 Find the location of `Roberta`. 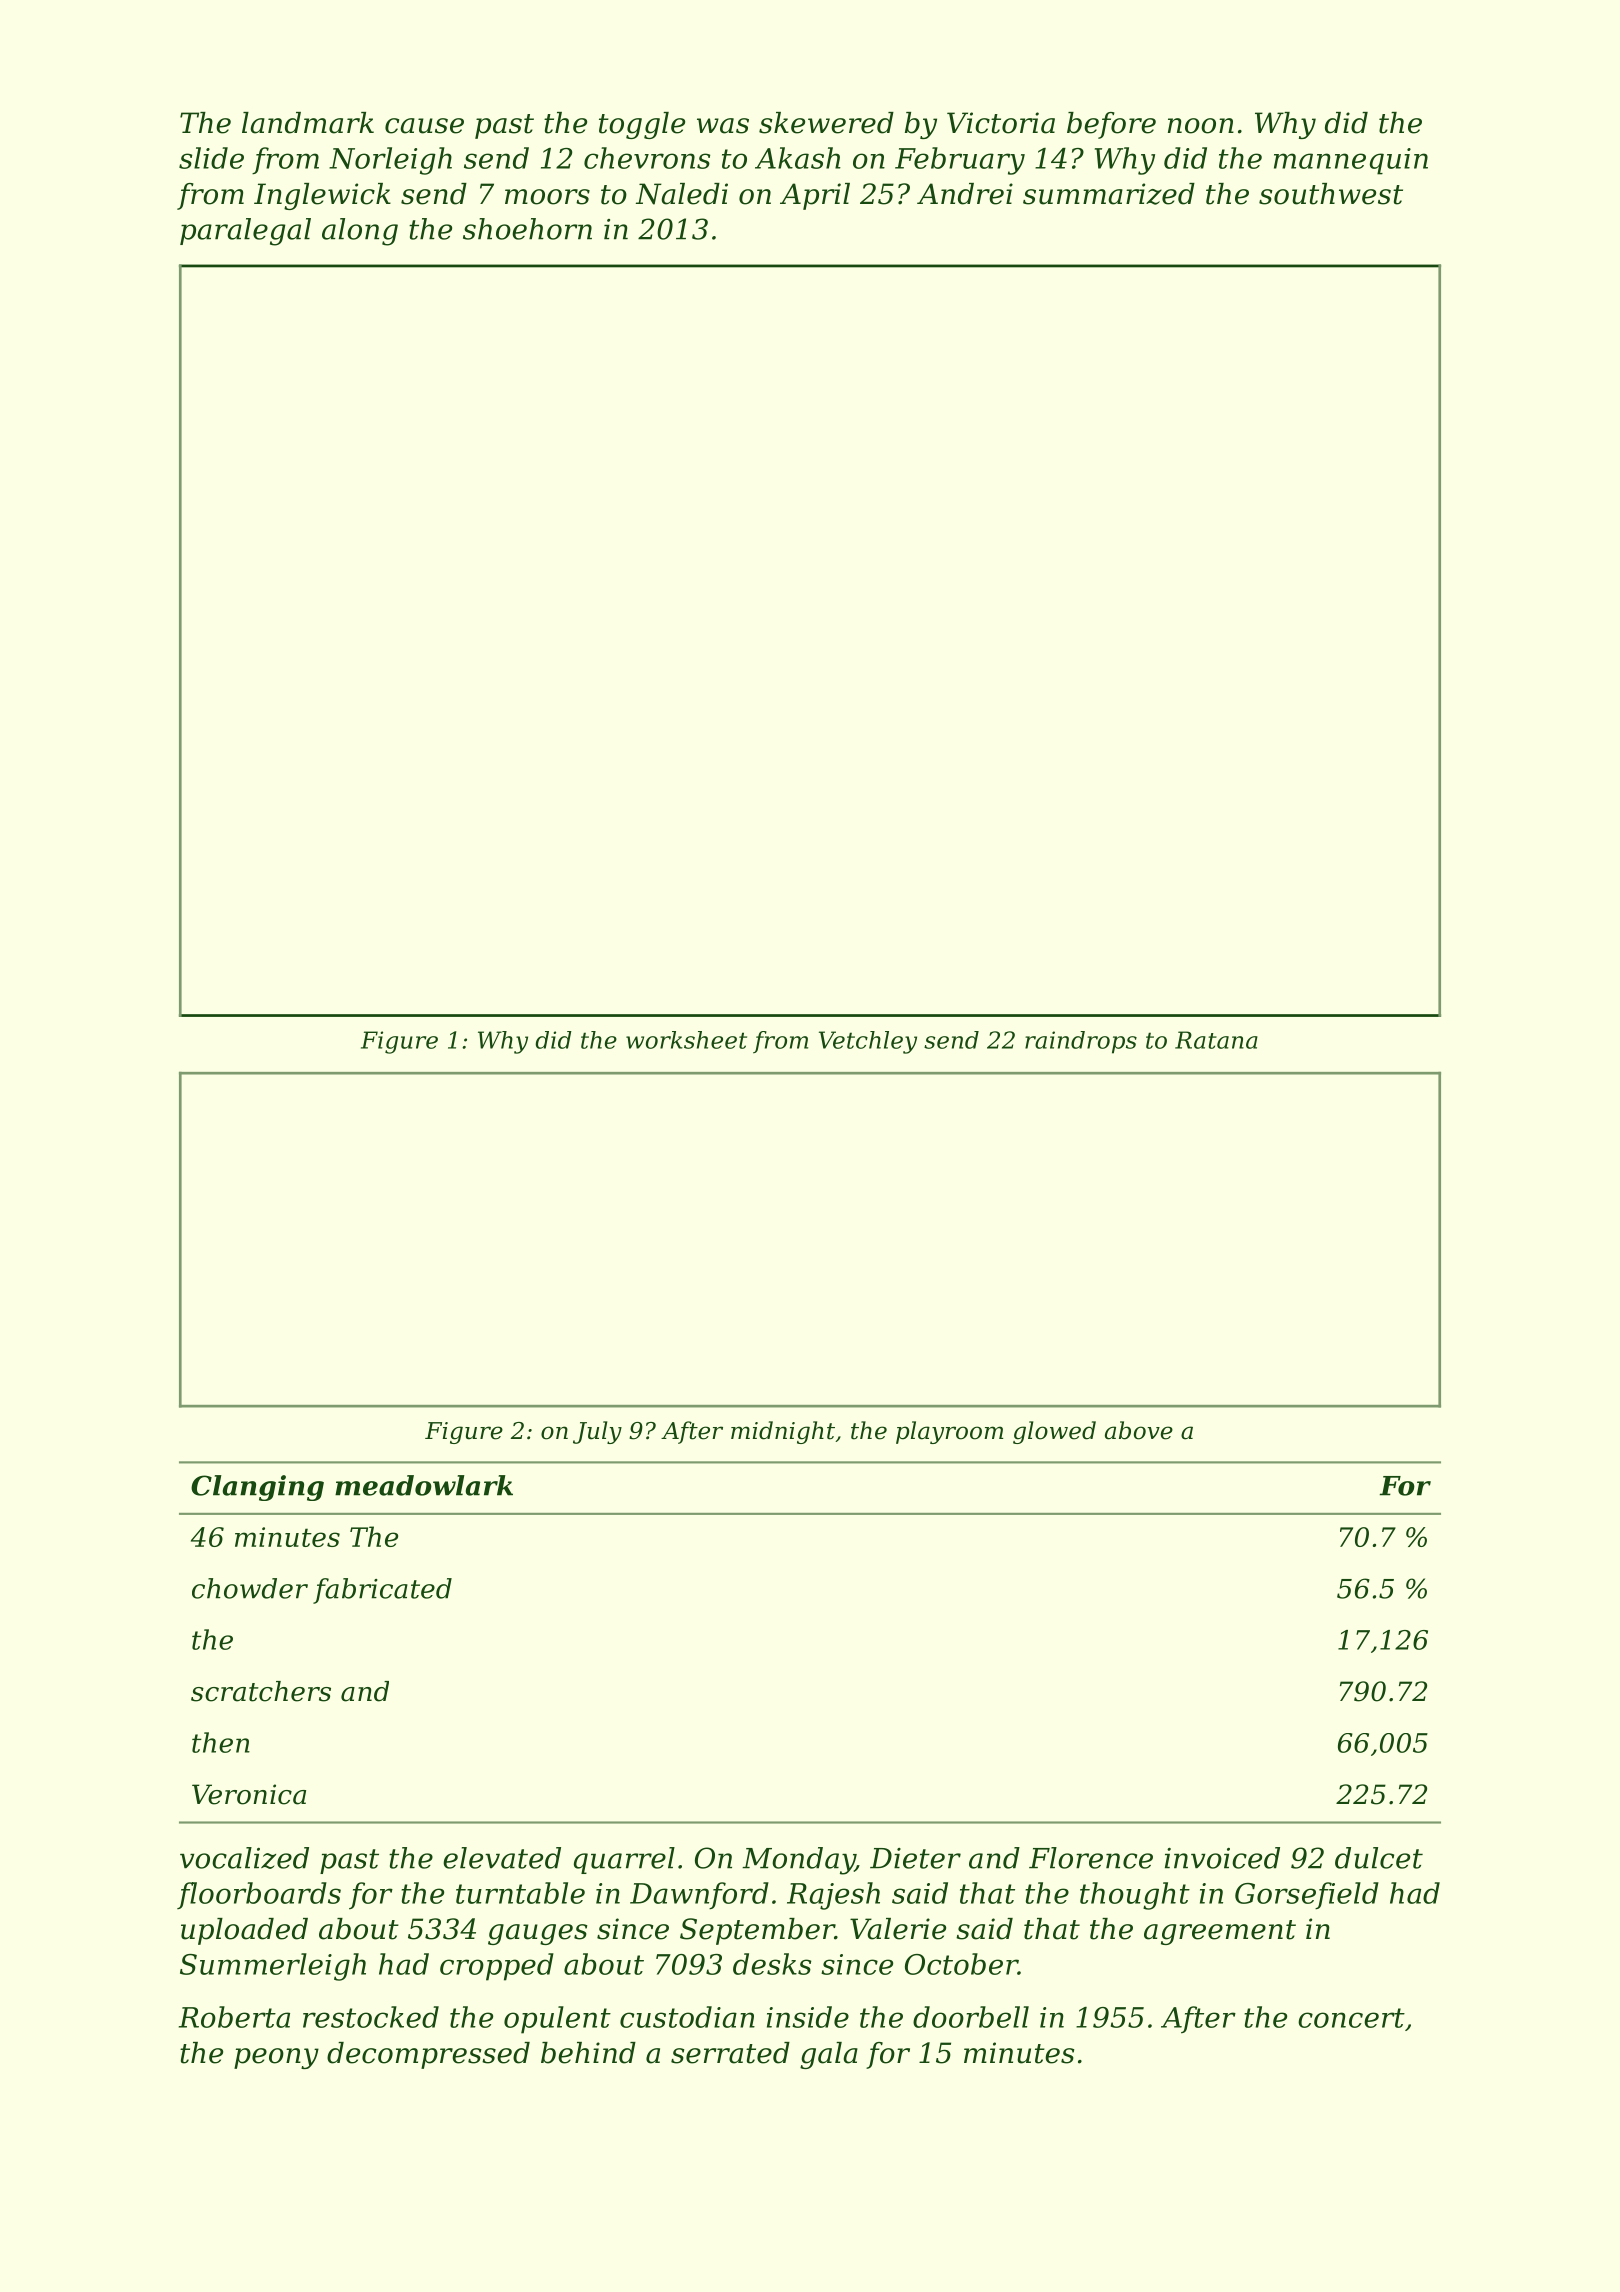

Roberta is located at coordinates (234, 2017).
